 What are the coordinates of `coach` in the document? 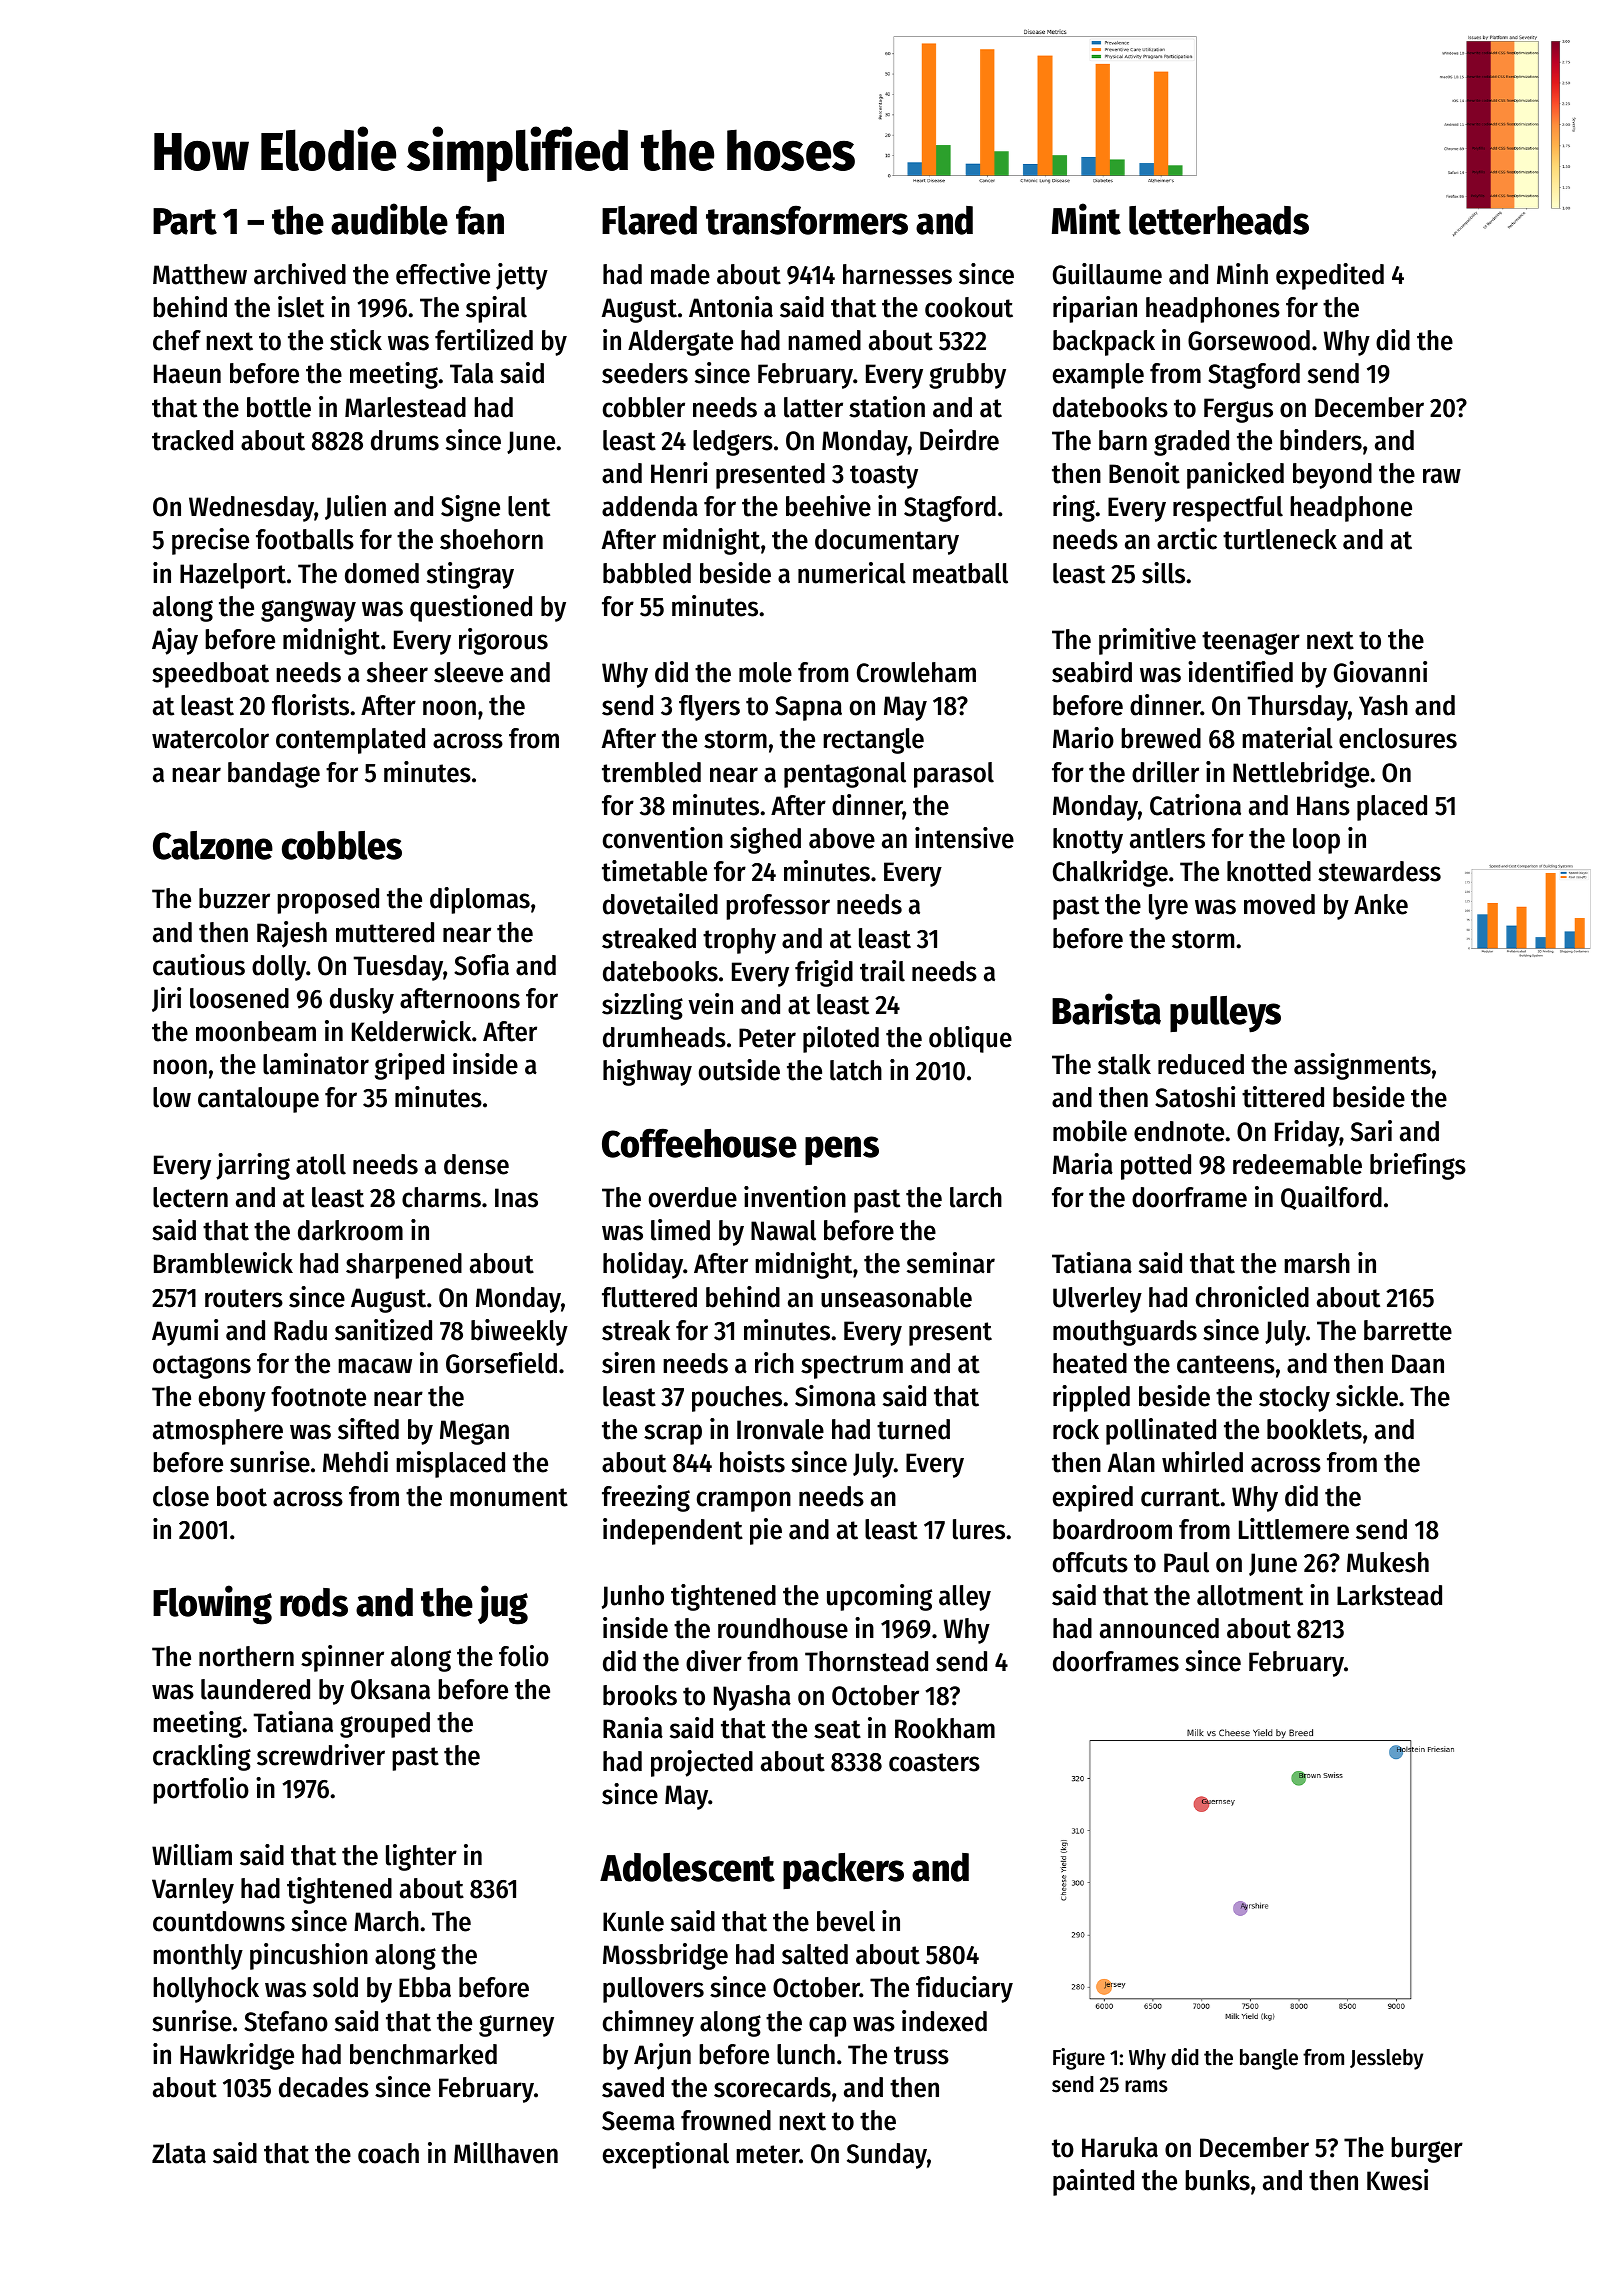 It's located at (388, 2153).
